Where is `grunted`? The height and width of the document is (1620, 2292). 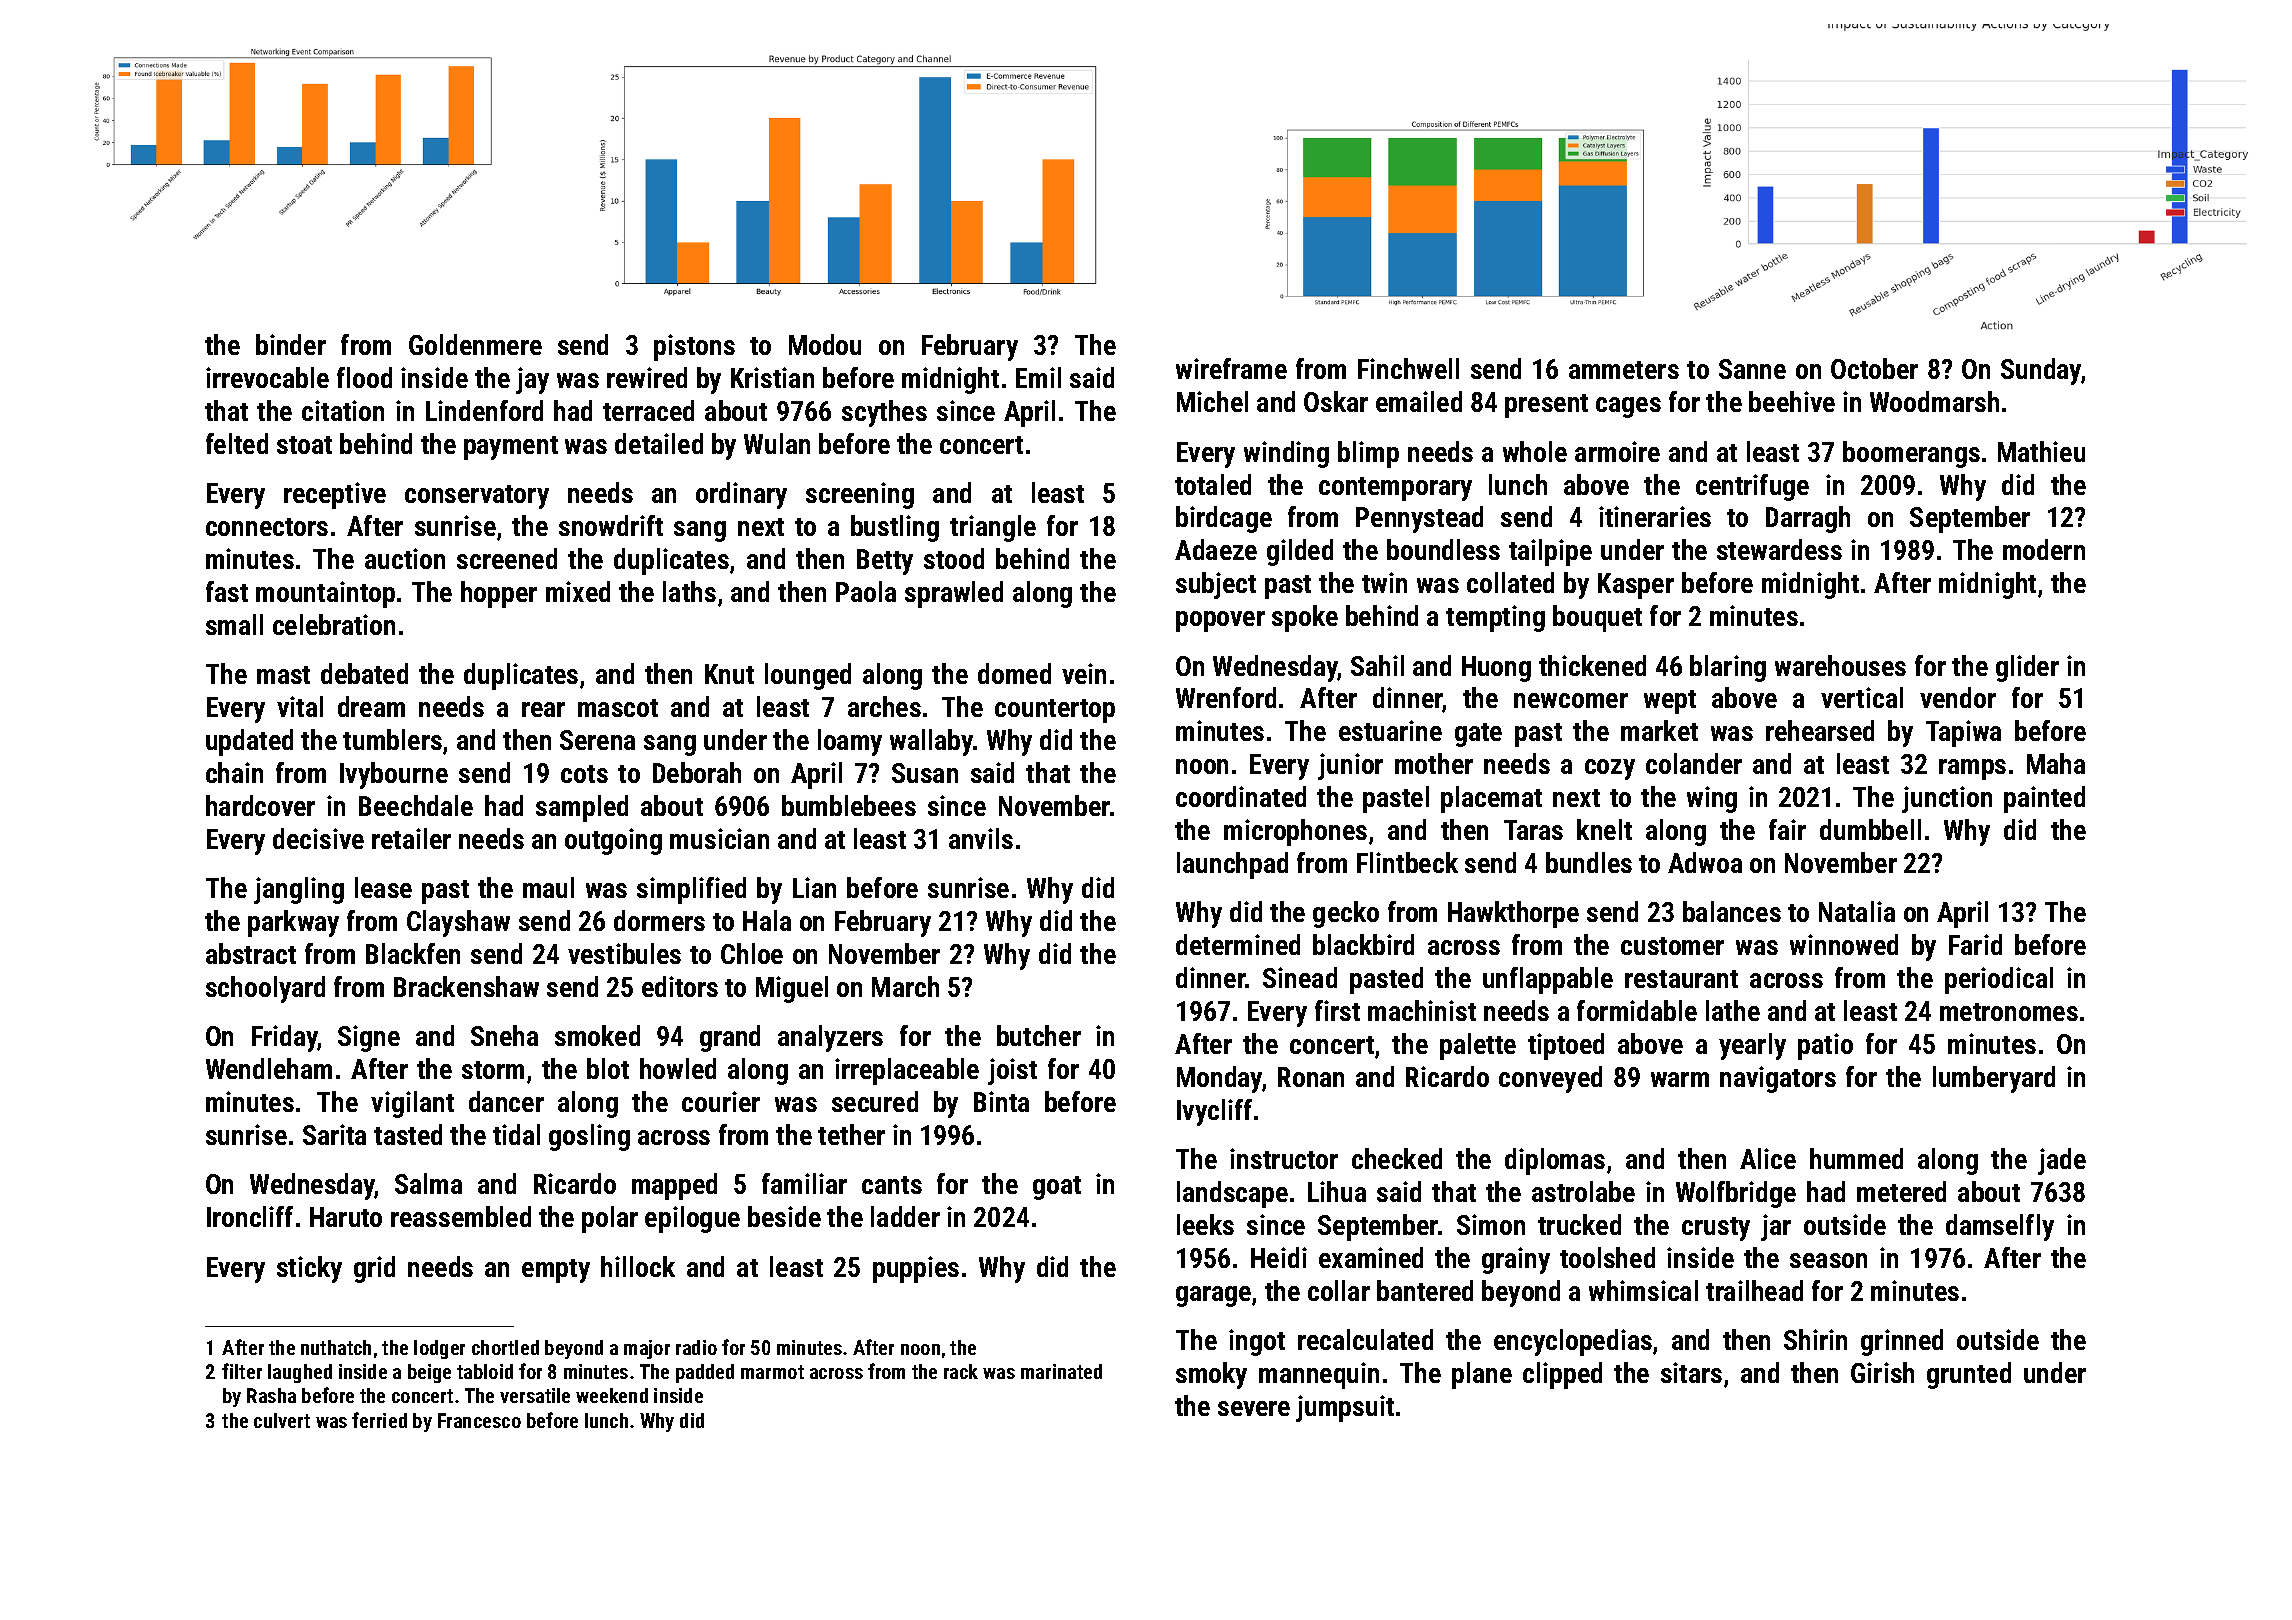 grunted is located at coordinates (1969, 1375).
